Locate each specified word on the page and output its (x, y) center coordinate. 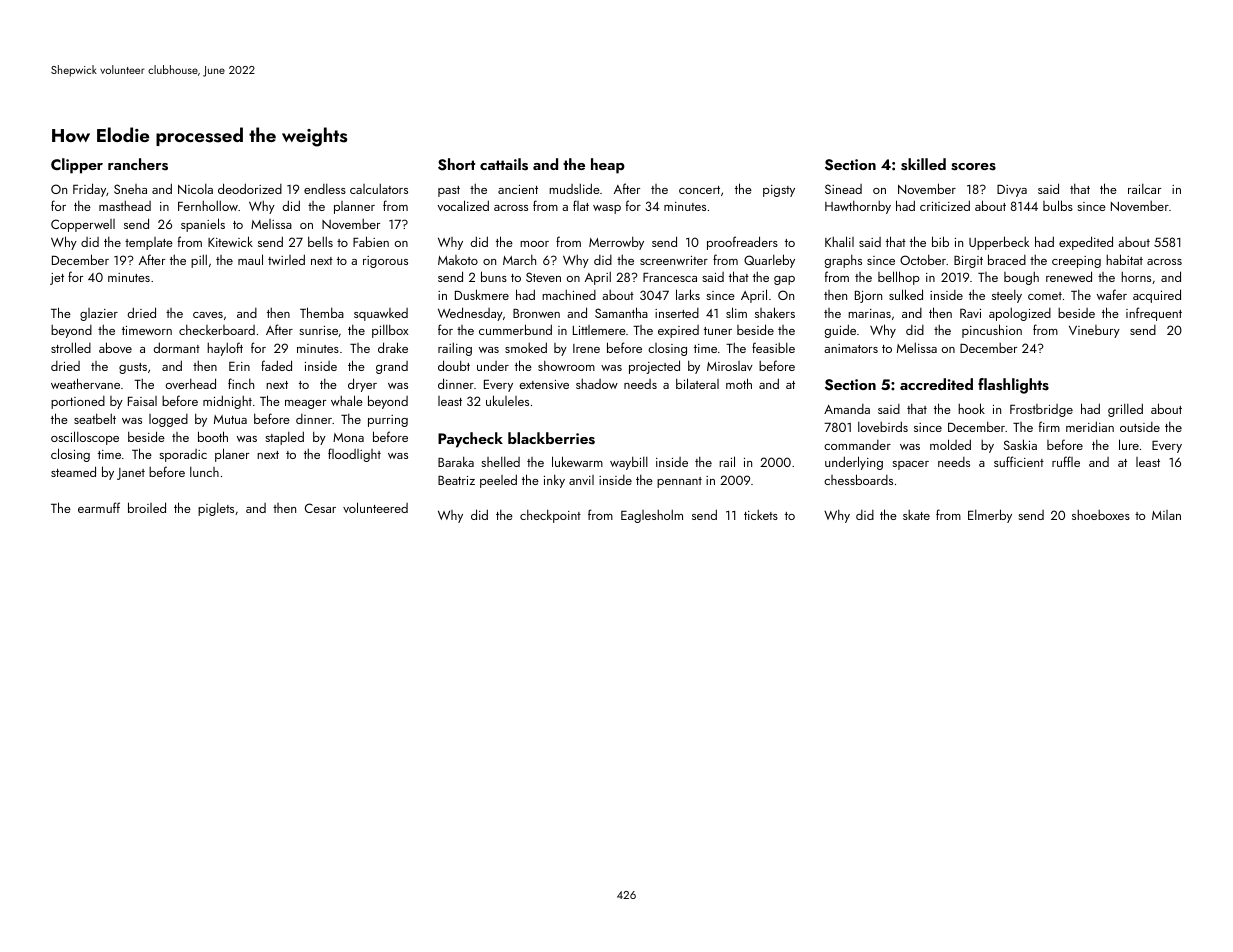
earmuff (99, 507)
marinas (869, 313)
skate (916, 515)
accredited (936, 384)
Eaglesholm (652, 516)
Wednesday (470, 314)
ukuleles (507, 400)
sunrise (318, 330)
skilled (923, 164)
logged (168, 420)
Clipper (77, 166)
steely (1007, 296)
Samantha (621, 312)
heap (608, 166)
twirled (286, 259)
